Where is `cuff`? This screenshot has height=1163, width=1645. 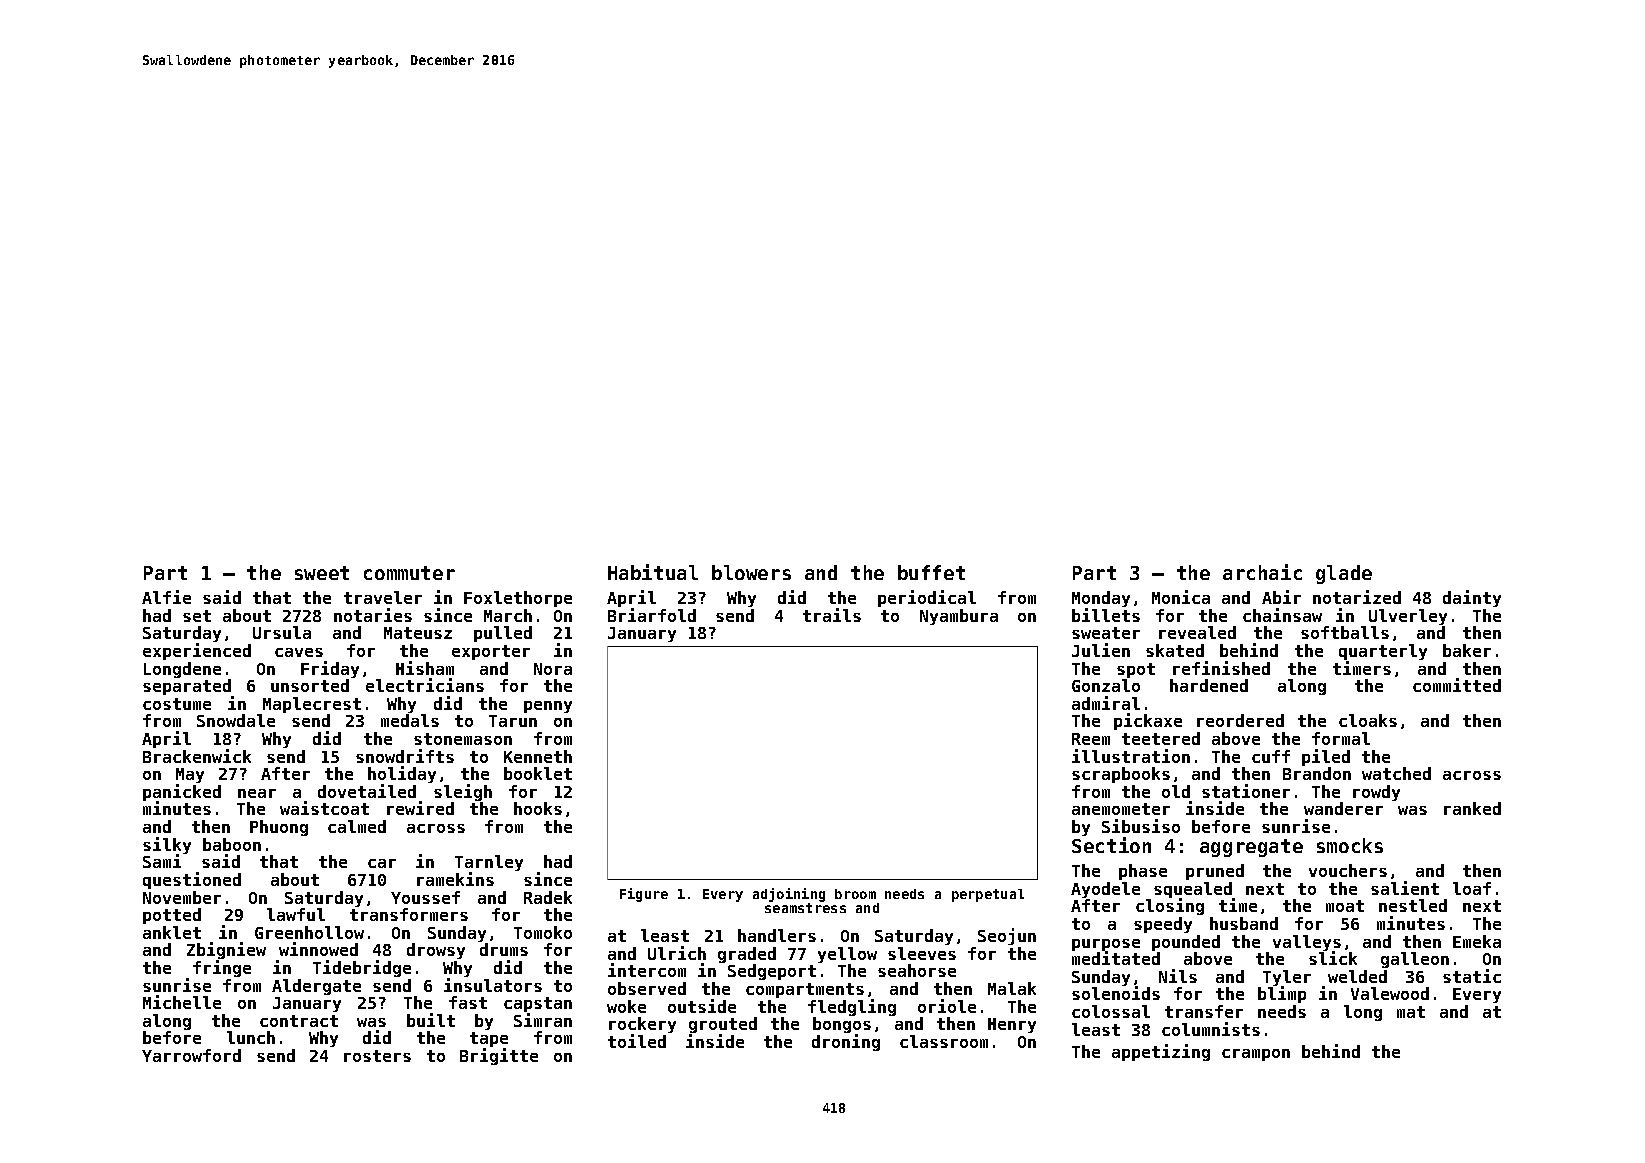
cuff is located at coordinates (1271, 756).
